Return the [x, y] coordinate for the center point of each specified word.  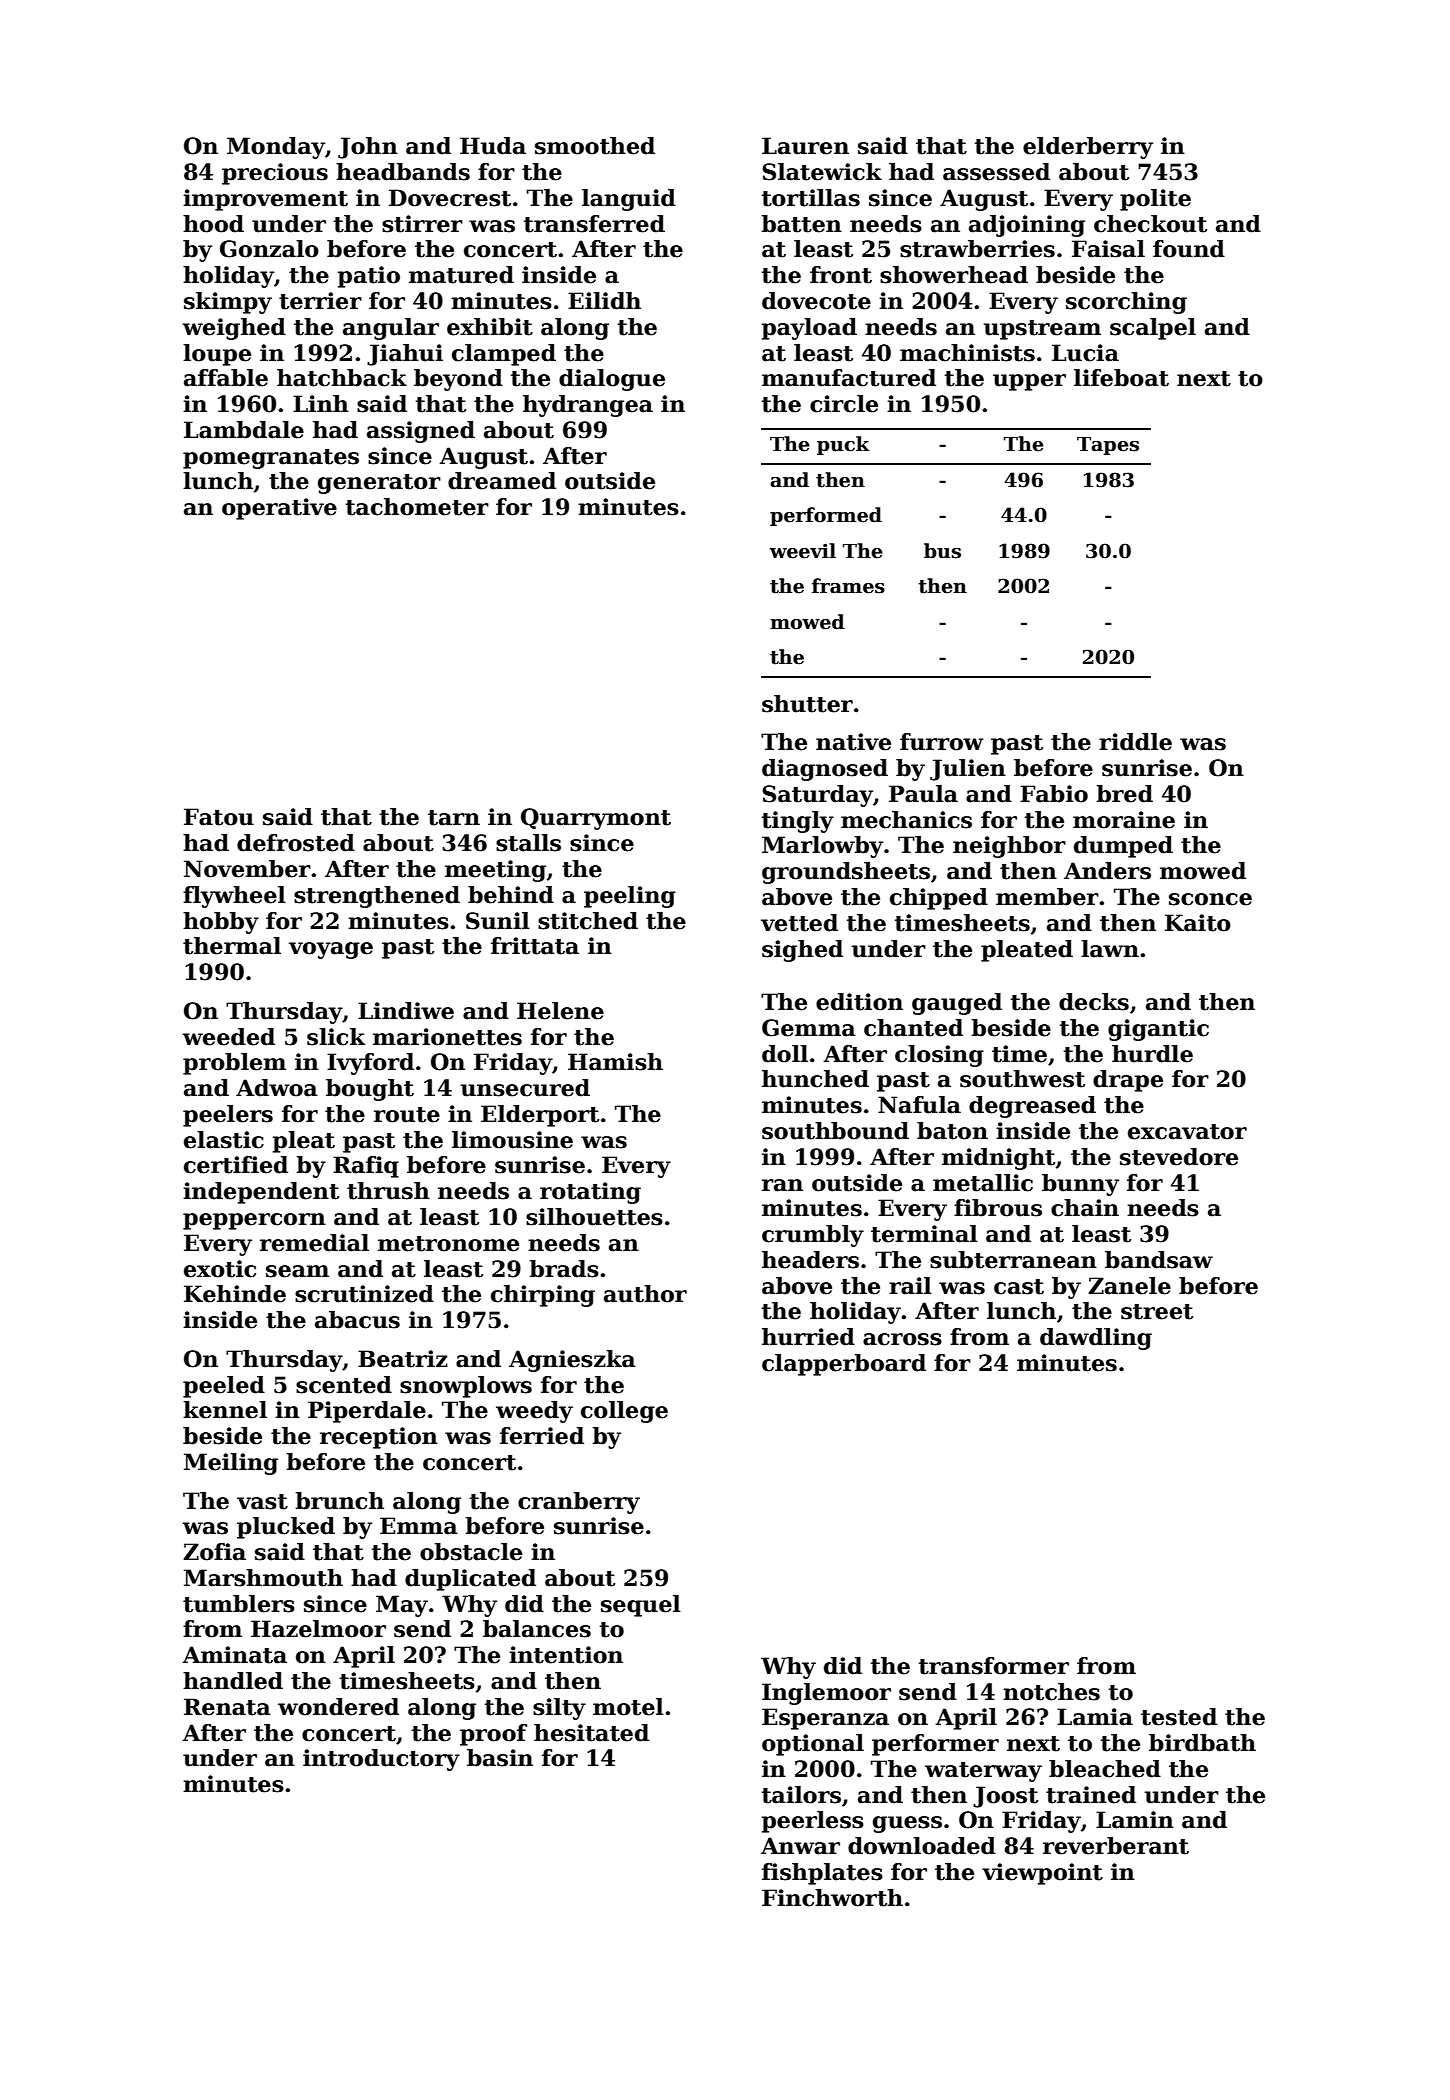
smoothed [595, 146]
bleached [1105, 1769]
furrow [942, 742]
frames [848, 586]
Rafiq [366, 1167]
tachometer [417, 507]
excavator [1187, 1132]
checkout [1150, 224]
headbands [403, 172]
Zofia [214, 1552]
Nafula [919, 1105]
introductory [381, 1760]
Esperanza [825, 1719]
